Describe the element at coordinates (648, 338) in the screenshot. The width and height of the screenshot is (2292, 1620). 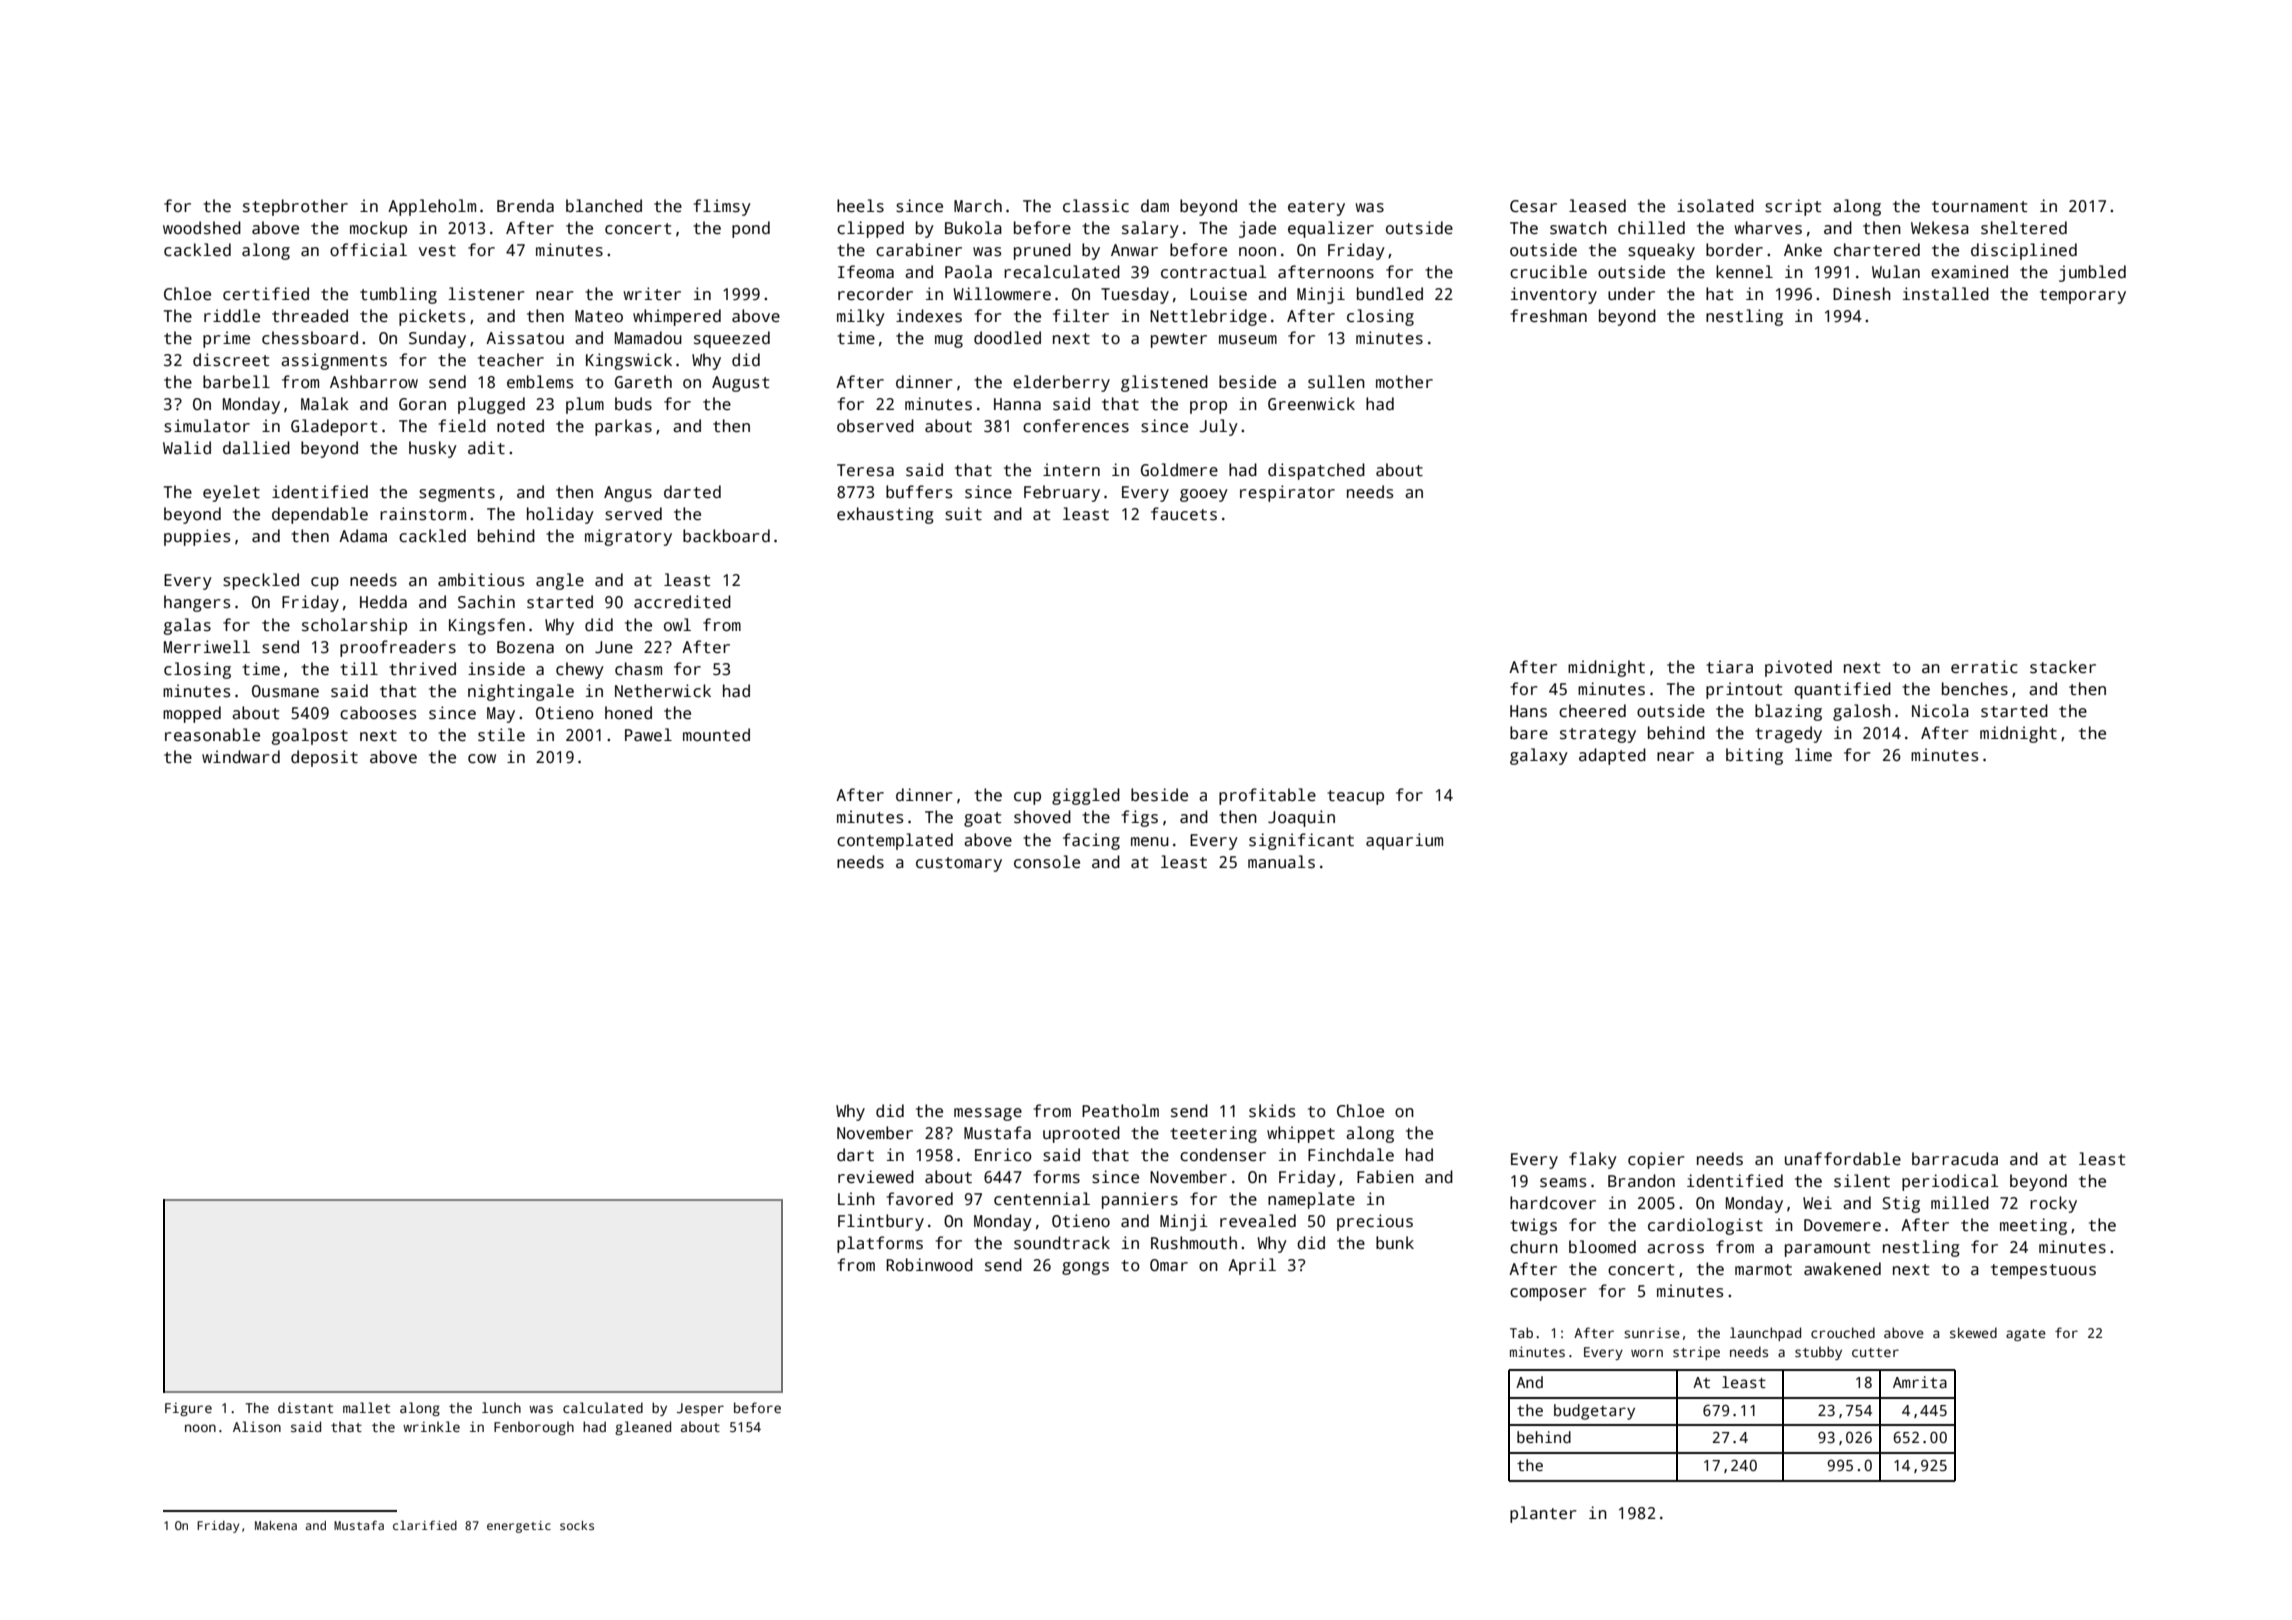
I see `Mamadou` at that location.
